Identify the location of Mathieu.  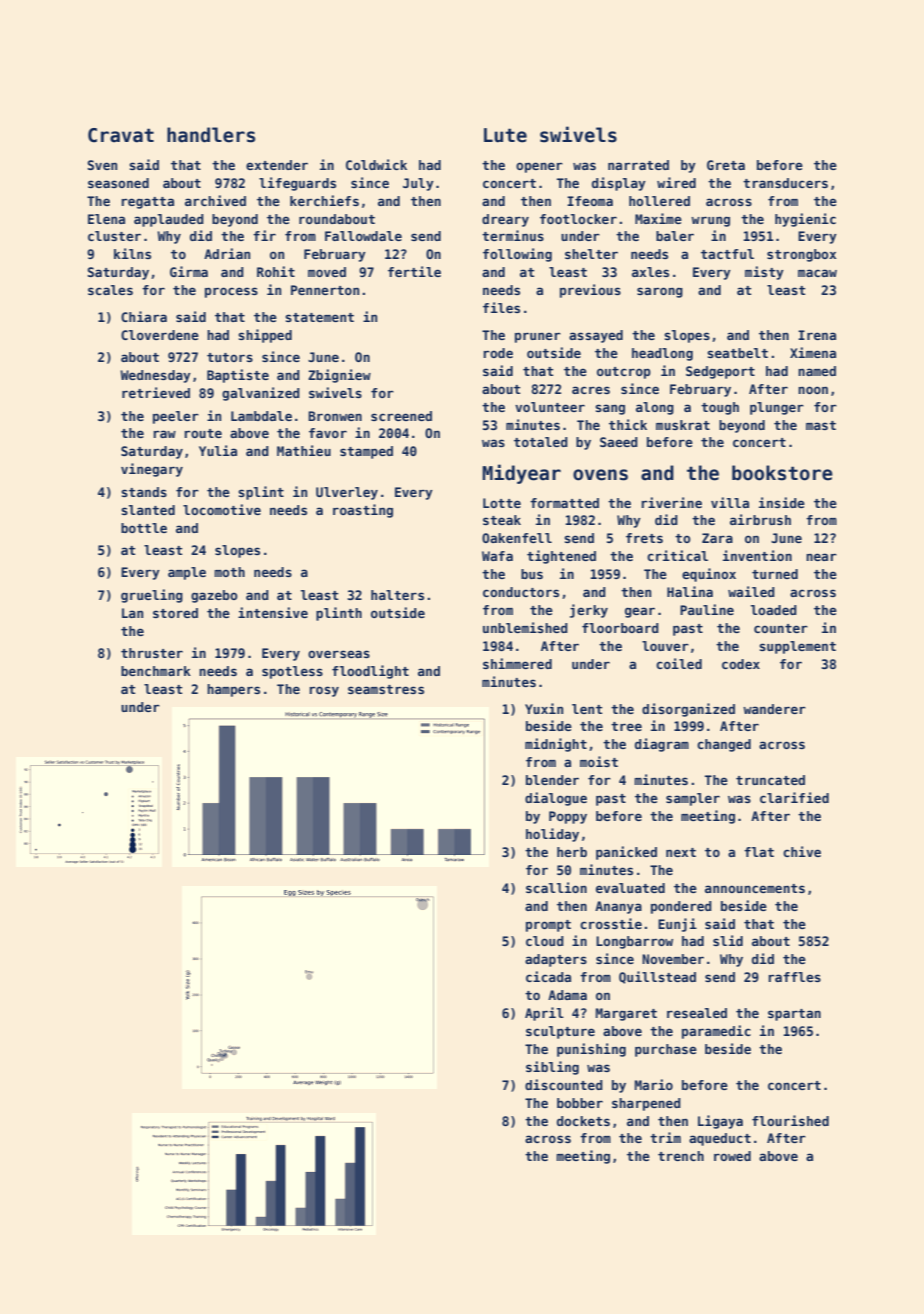
(304, 450).
